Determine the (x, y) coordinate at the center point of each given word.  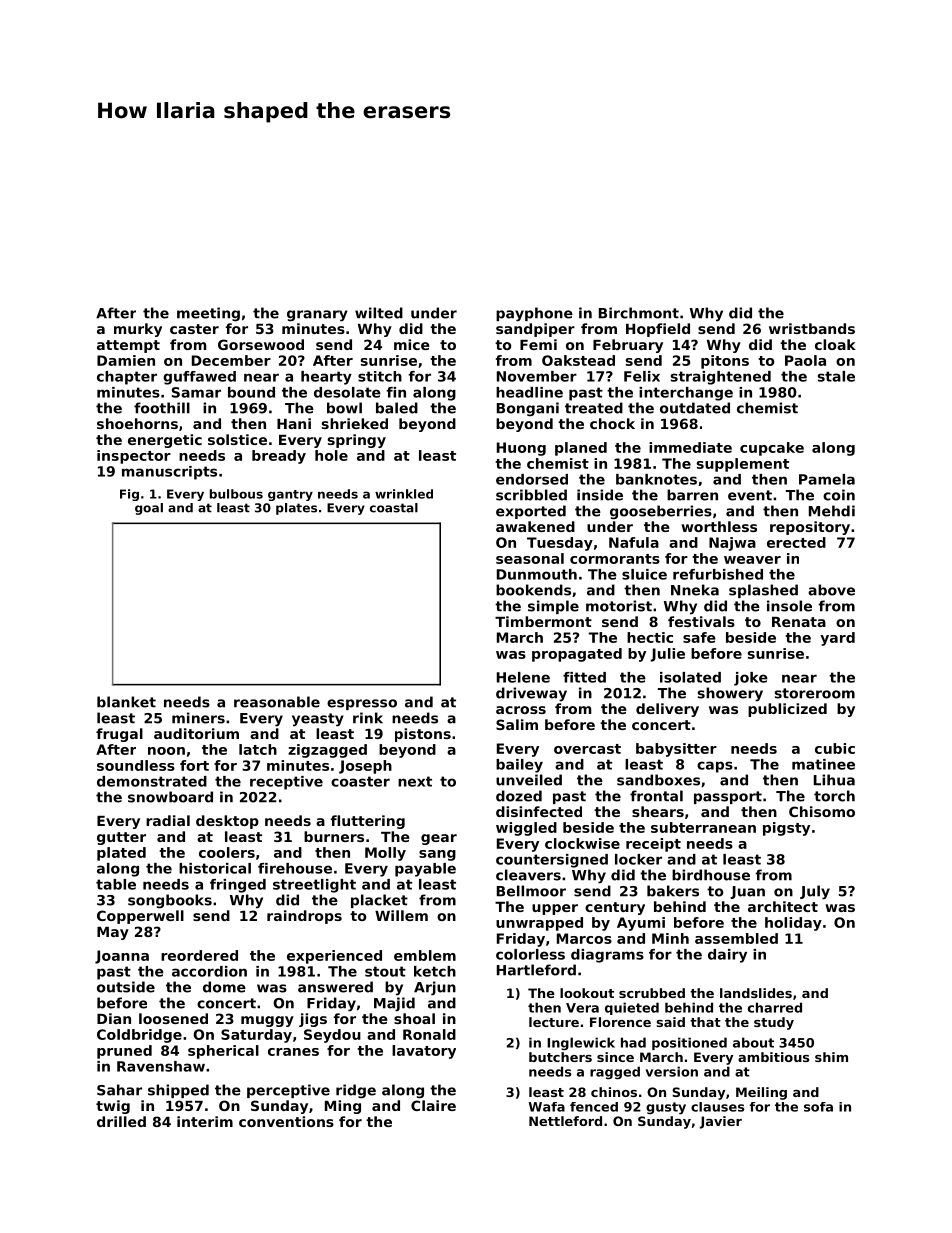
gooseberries (661, 512)
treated (594, 408)
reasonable (277, 702)
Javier (721, 1122)
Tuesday (560, 544)
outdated (695, 408)
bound (251, 392)
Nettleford (565, 1121)
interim (205, 1121)
